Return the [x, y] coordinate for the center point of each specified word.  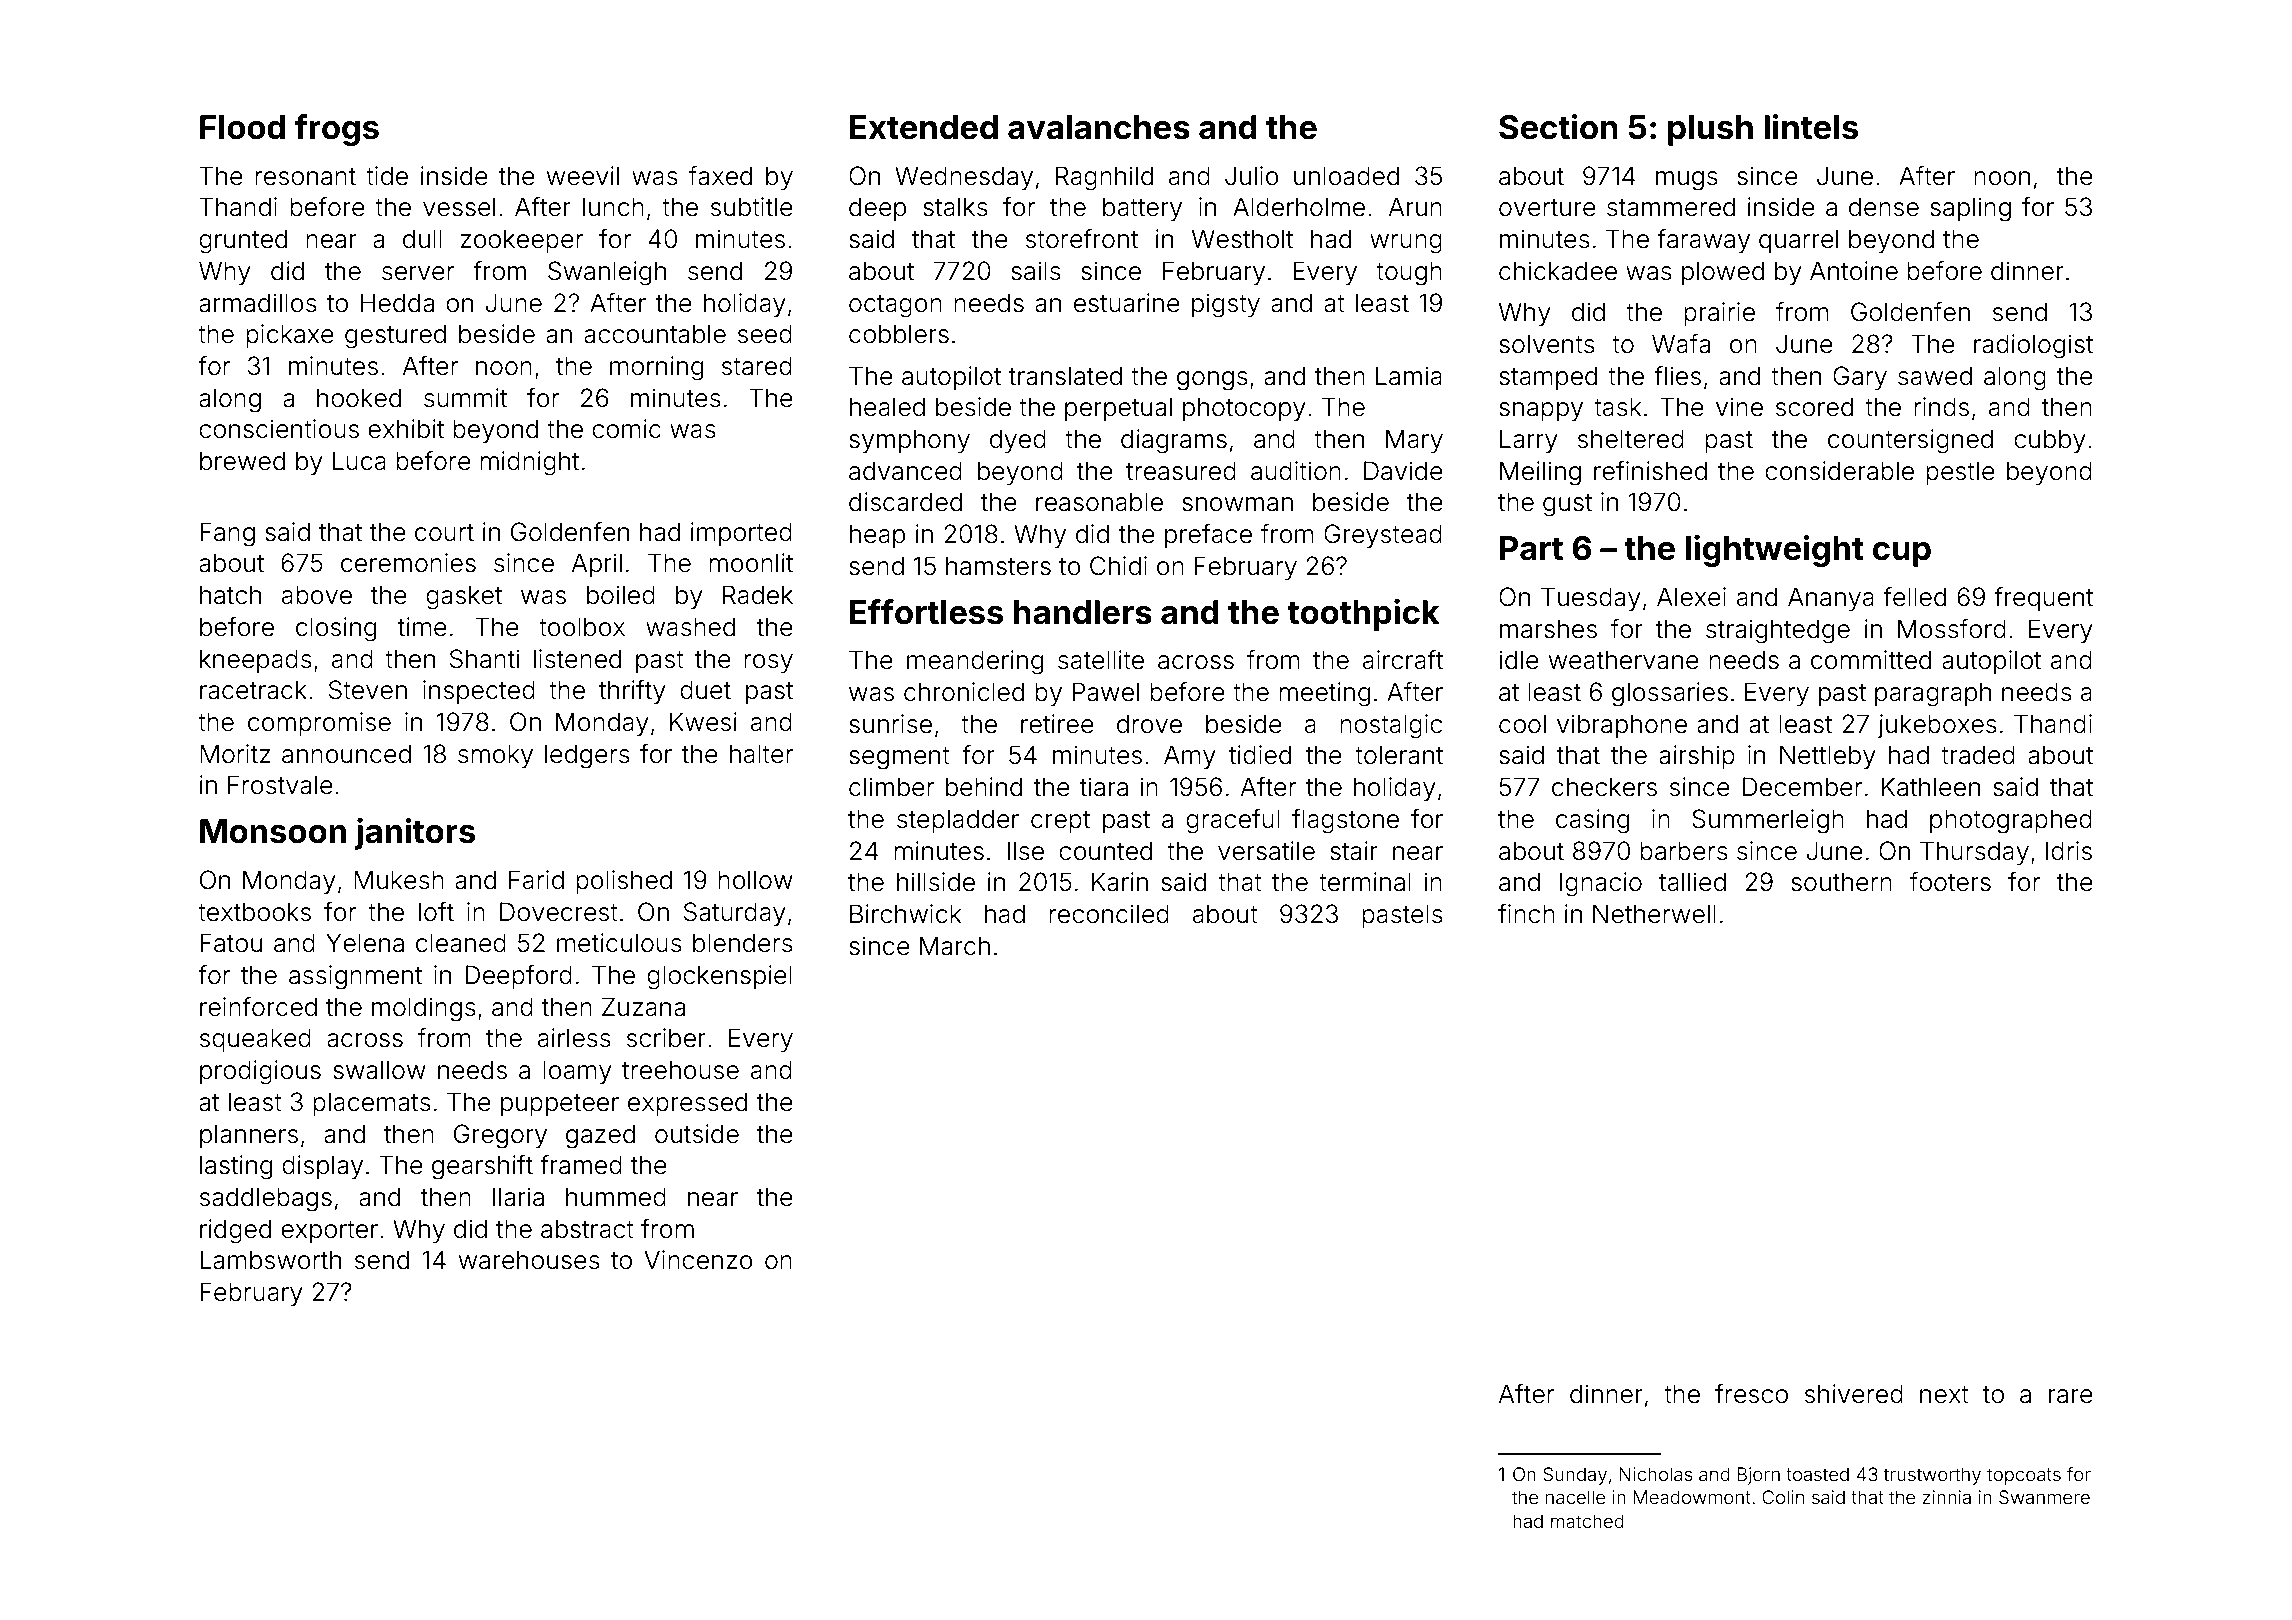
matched [1587, 1521]
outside [697, 1134]
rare [2071, 1396]
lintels [1811, 127]
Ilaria [518, 1197]
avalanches [1099, 127]
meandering [975, 662]
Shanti [484, 659]
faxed [720, 176]
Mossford [1952, 629]
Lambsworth [270, 1260]
